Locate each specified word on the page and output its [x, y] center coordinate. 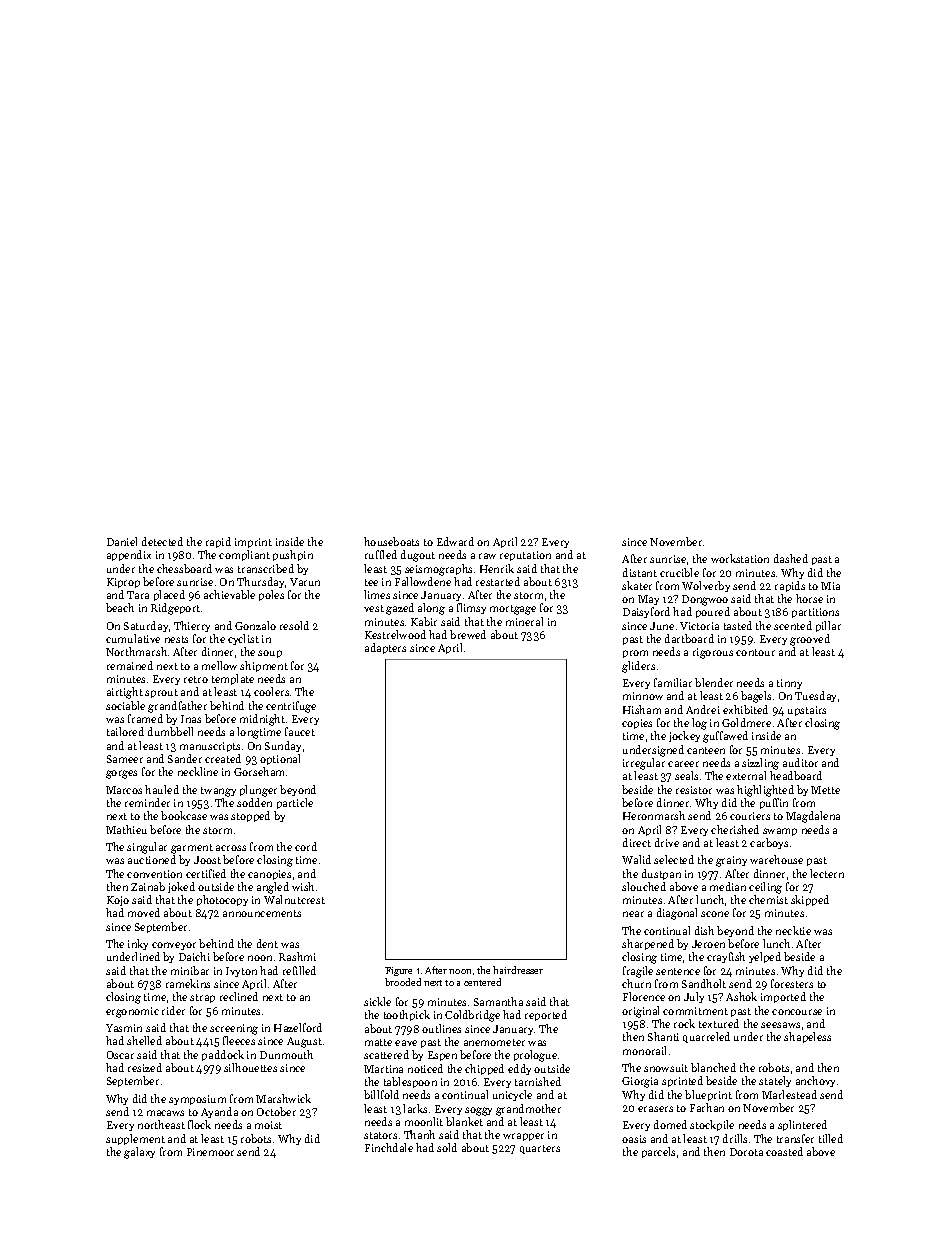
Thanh [419, 1134]
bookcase [184, 815]
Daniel [122, 541]
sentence [678, 971]
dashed [791, 558]
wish [303, 886]
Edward [455, 541]
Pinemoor [210, 1152]
